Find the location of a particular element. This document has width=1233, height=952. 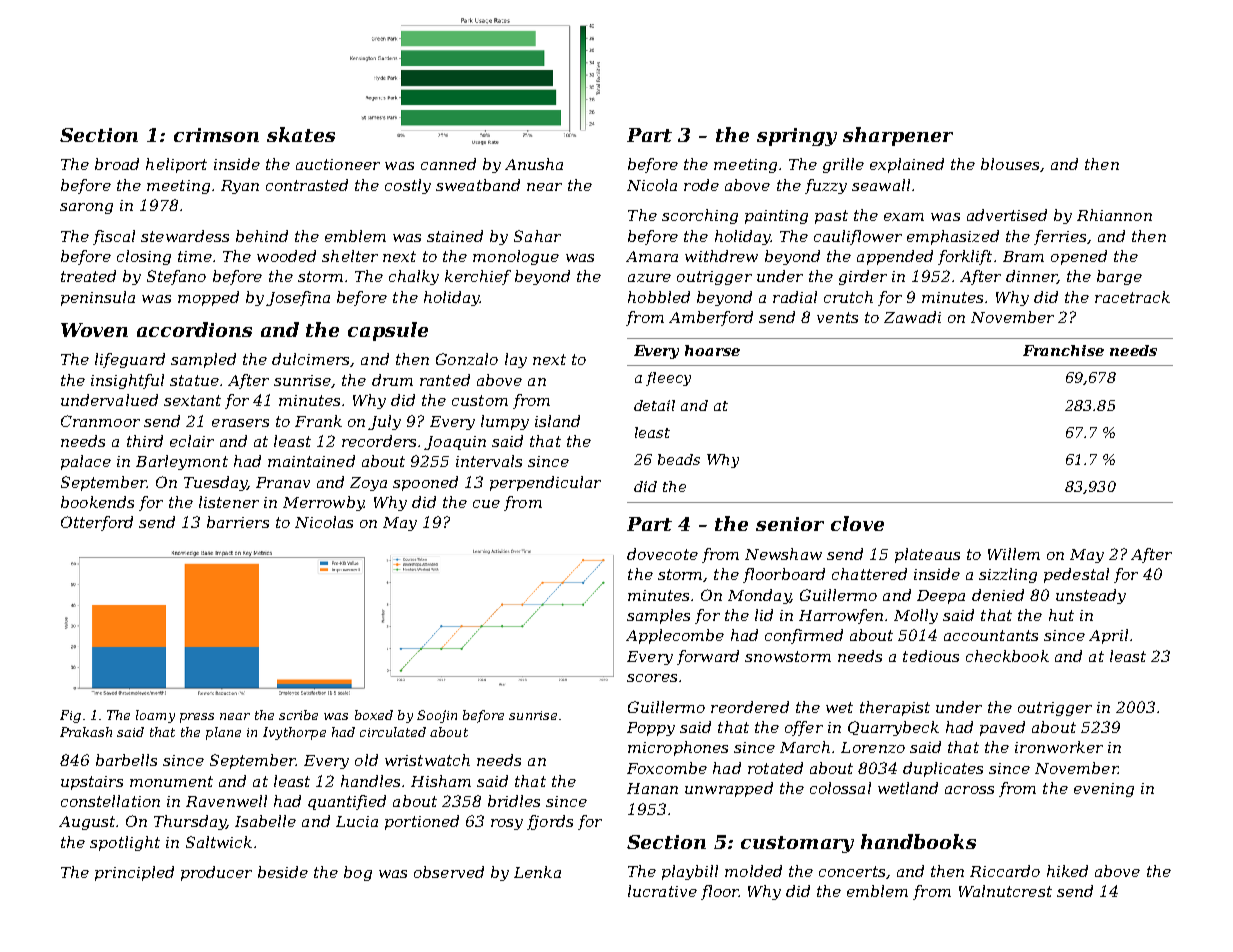

girder is located at coordinates (863, 277).
